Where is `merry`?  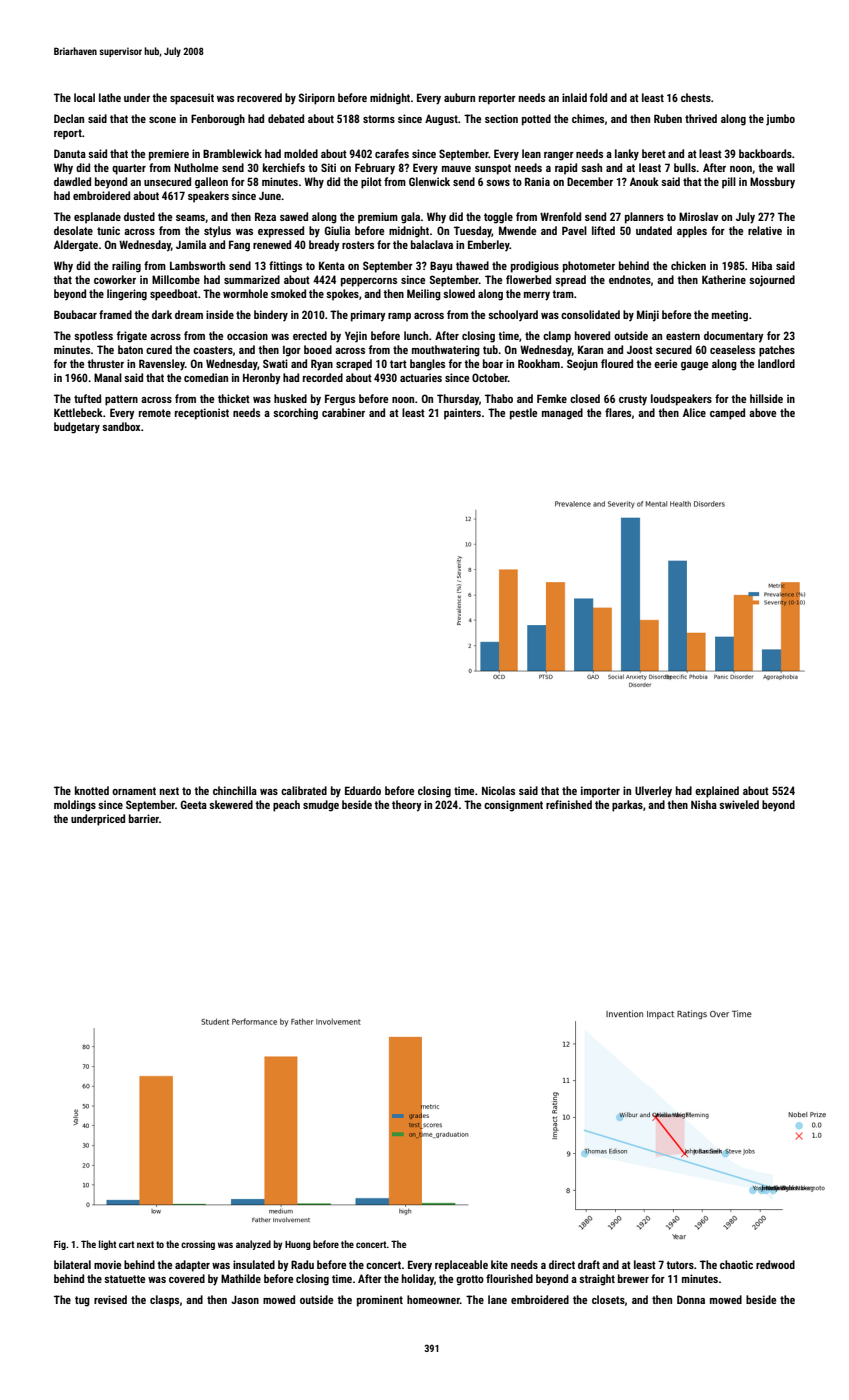 merry is located at coordinates (537, 296).
